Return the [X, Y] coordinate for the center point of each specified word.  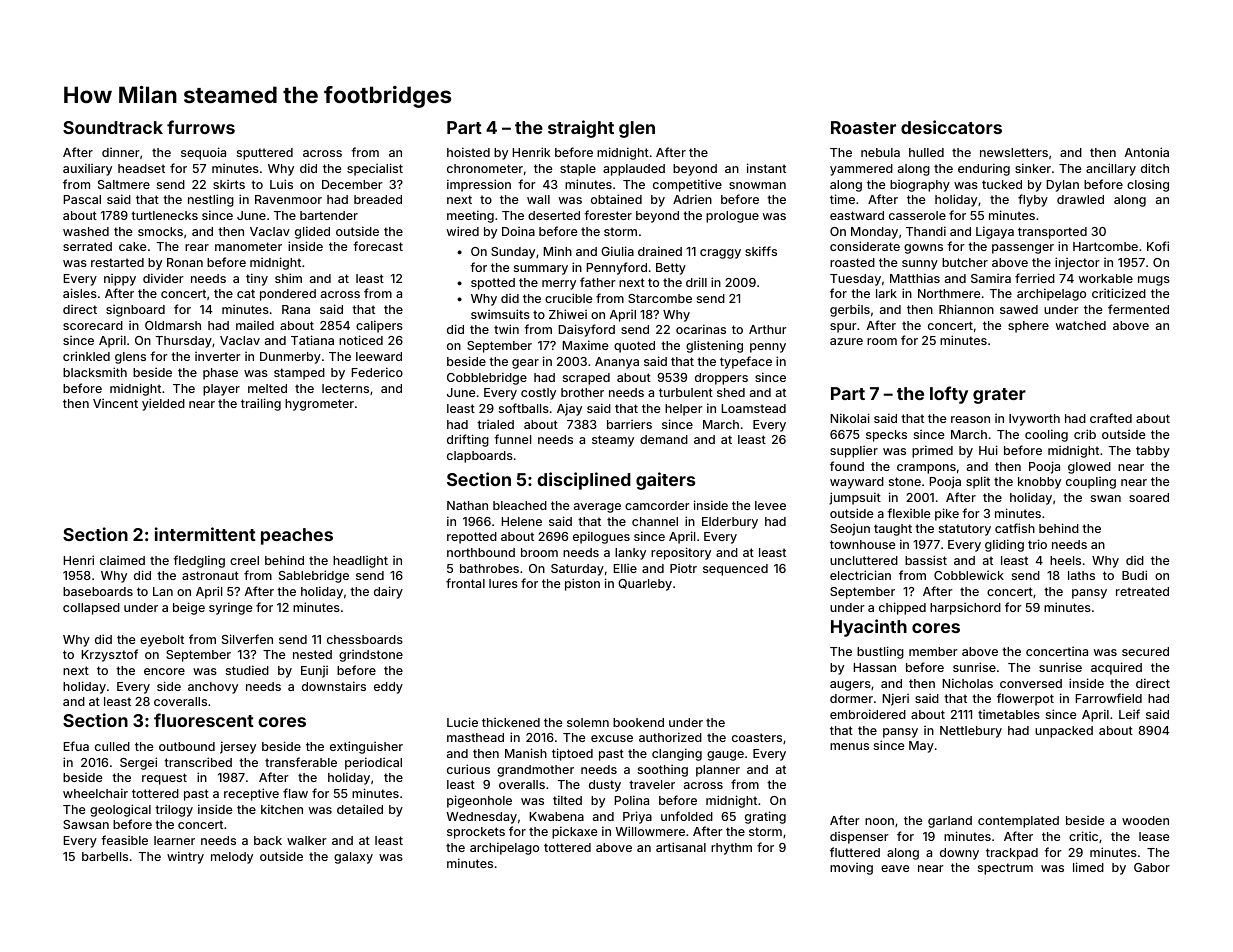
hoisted [468, 152]
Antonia [1146, 152]
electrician [860, 575]
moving [851, 869]
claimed [122, 560]
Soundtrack [113, 127]
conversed [1031, 683]
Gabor [1152, 867]
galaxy [353, 858]
